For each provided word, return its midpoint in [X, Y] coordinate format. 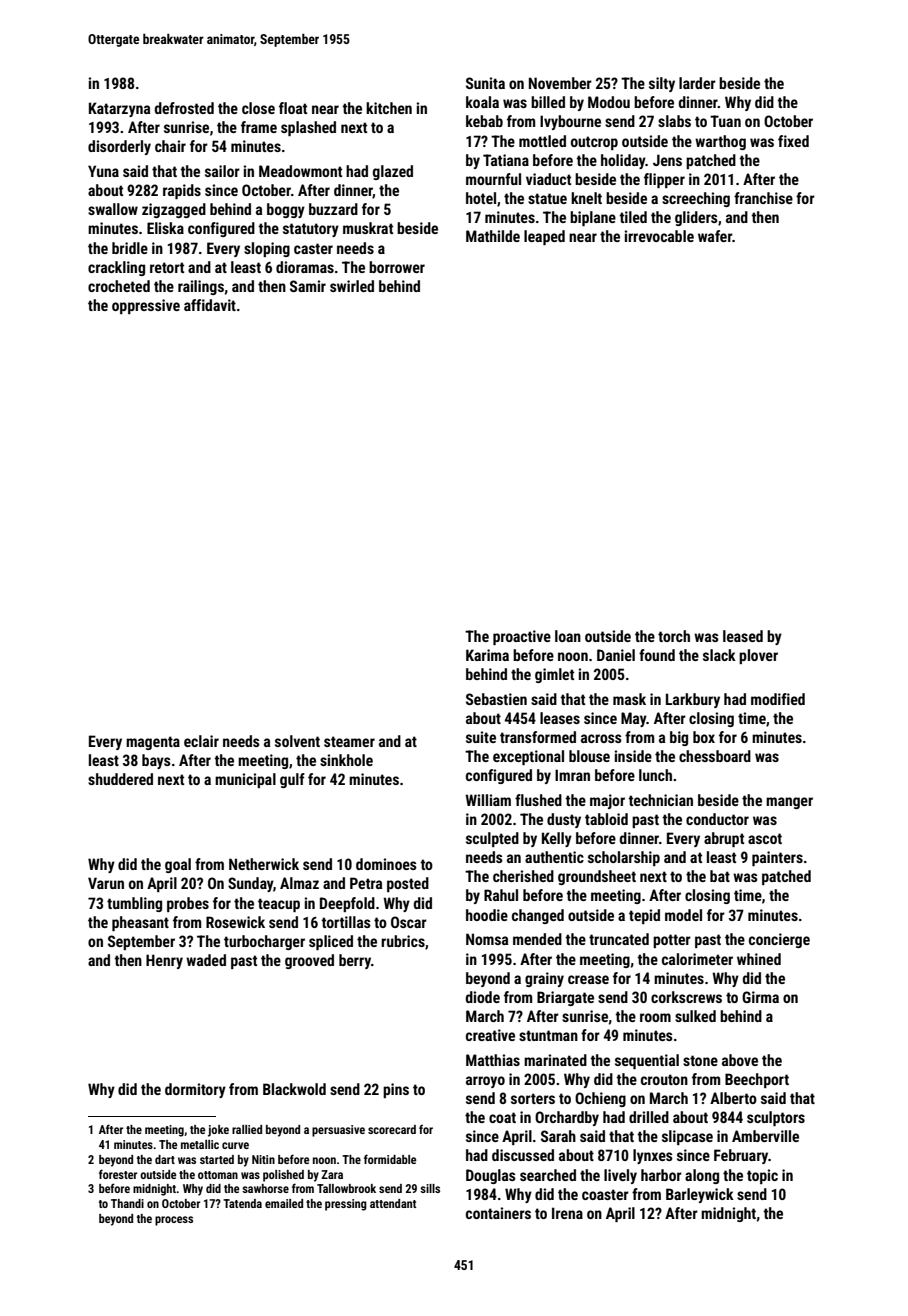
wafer [715, 236]
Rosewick [235, 922]
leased [743, 636]
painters [777, 858]
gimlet [554, 675]
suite [481, 737]
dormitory [195, 1090]
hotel [481, 198]
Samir [308, 286]
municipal [245, 780]
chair [170, 146]
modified [778, 699]
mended [537, 939]
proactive [522, 637]
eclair [201, 741]
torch [674, 636]
